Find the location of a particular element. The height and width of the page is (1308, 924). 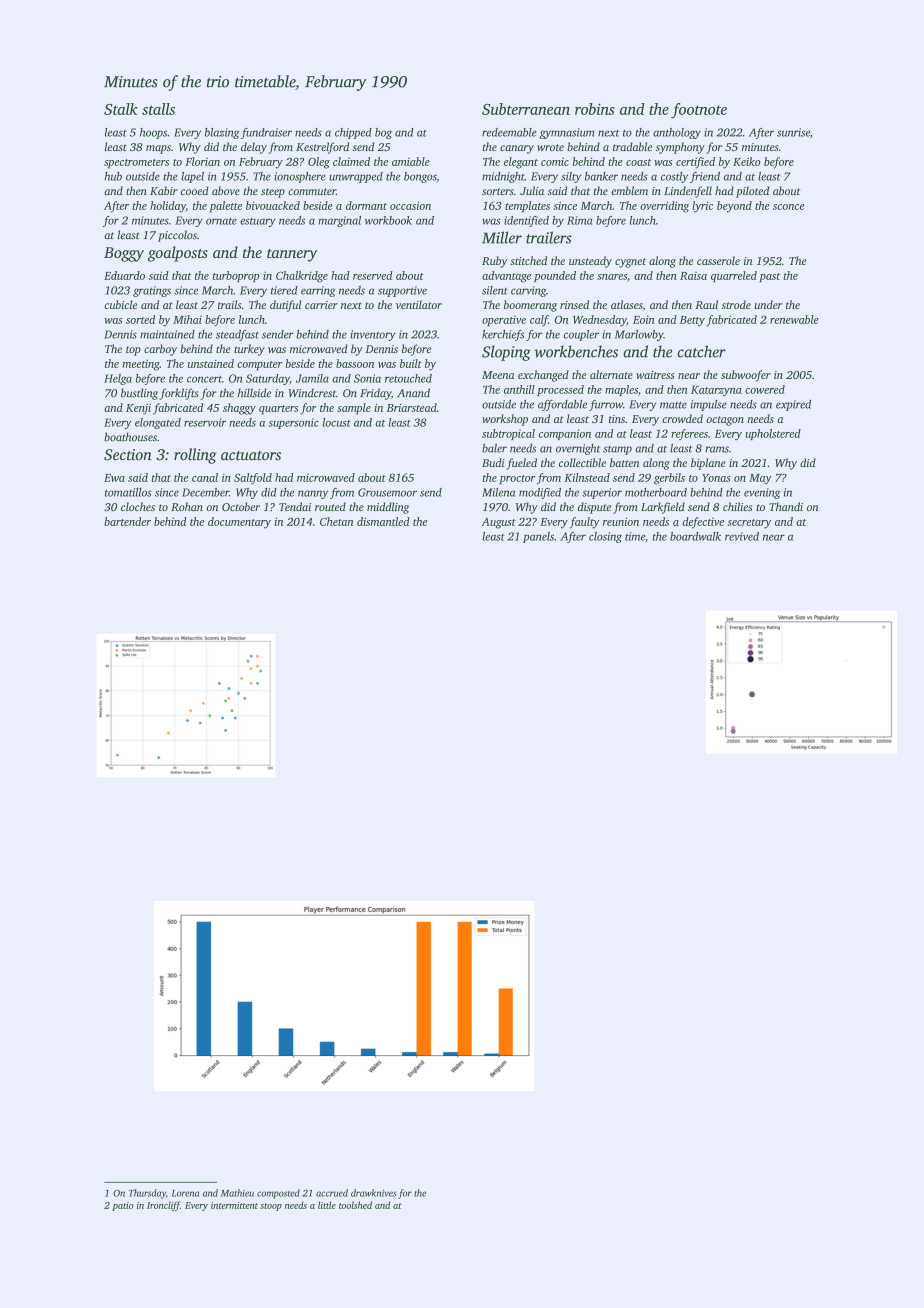

chipped is located at coordinates (353, 133).
